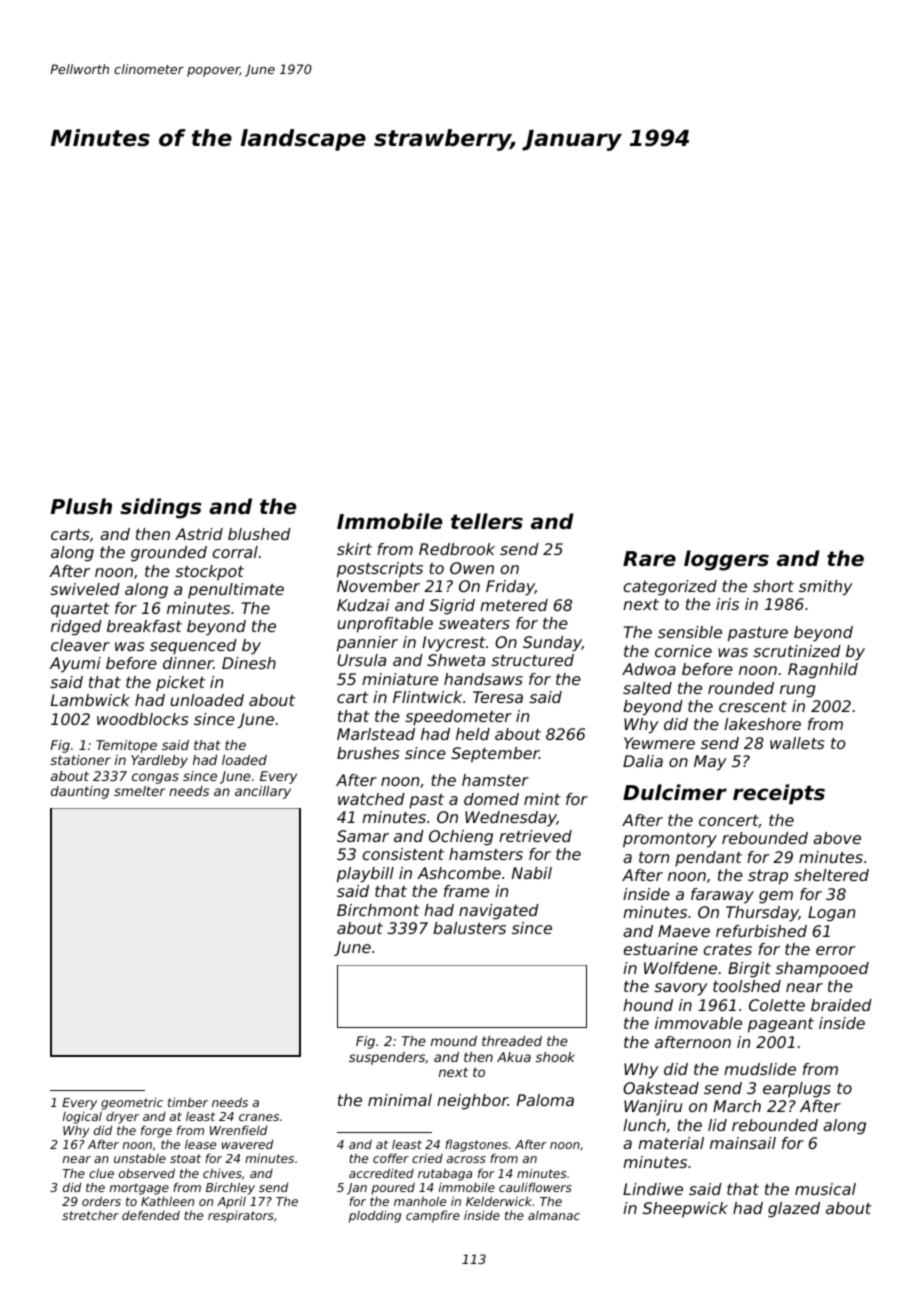  What do you see at coordinates (779, 794) in the screenshot?
I see `receipts` at bounding box center [779, 794].
